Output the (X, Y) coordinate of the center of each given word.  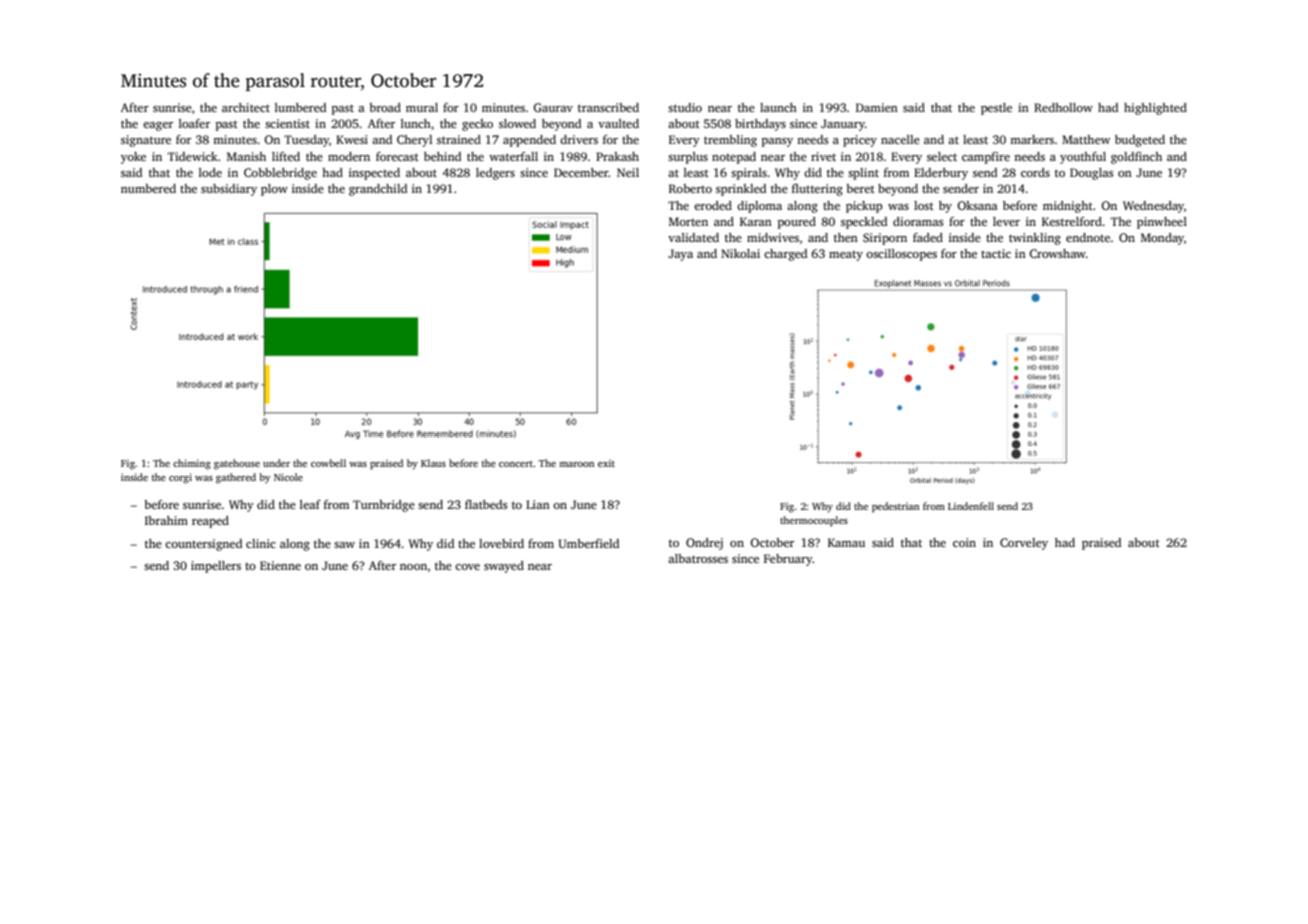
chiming (192, 464)
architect (246, 107)
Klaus (433, 463)
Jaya (680, 255)
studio (685, 107)
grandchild (378, 190)
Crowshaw (1057, 253)
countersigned (203, 545)
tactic (996, 253)
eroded (713, 205)
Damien (877, 107)
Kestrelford (1072, 221)
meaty (846, 256)
